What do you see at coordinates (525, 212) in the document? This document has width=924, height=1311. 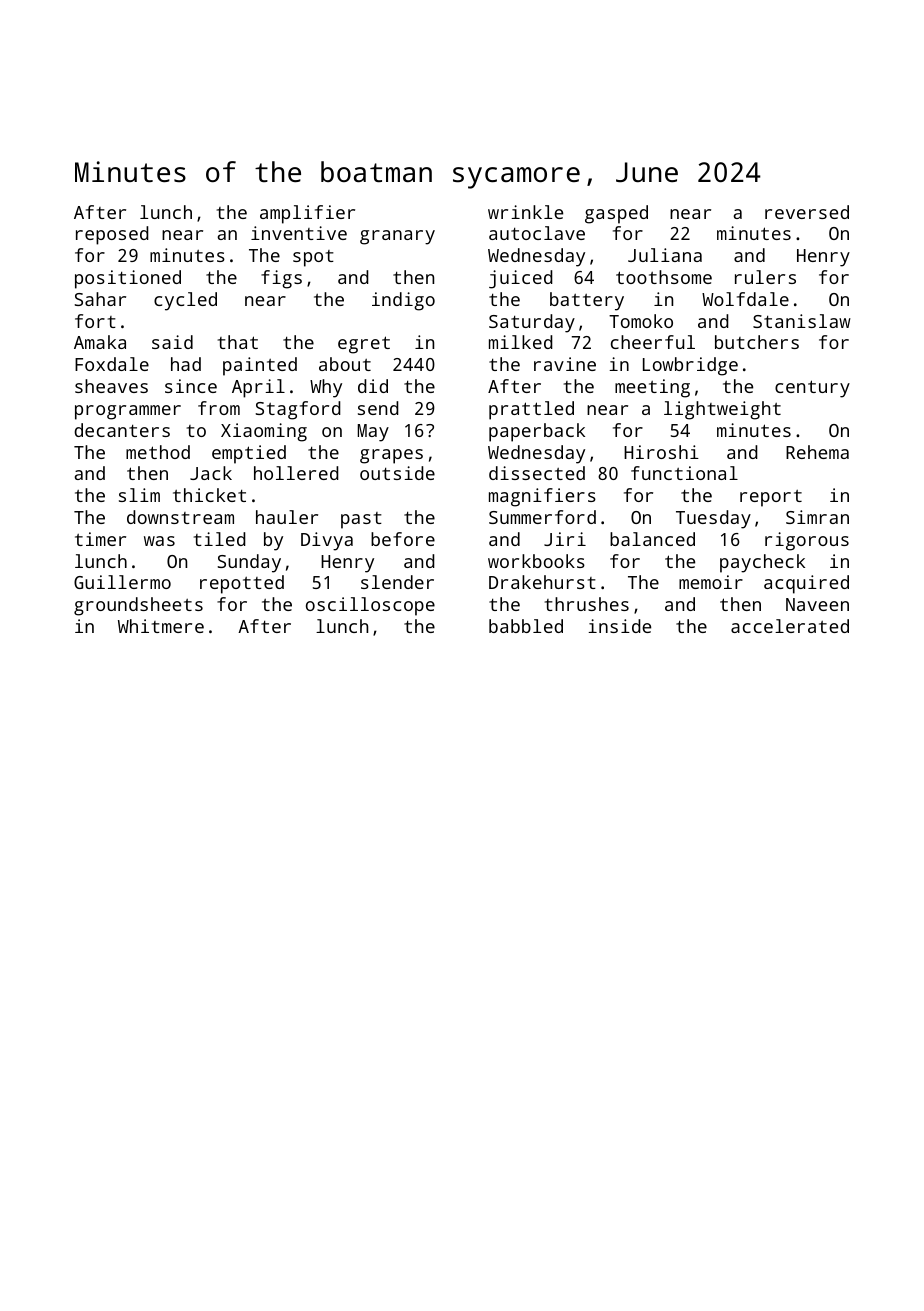 I see `wrinkle` at bounding box center [525, 212].
